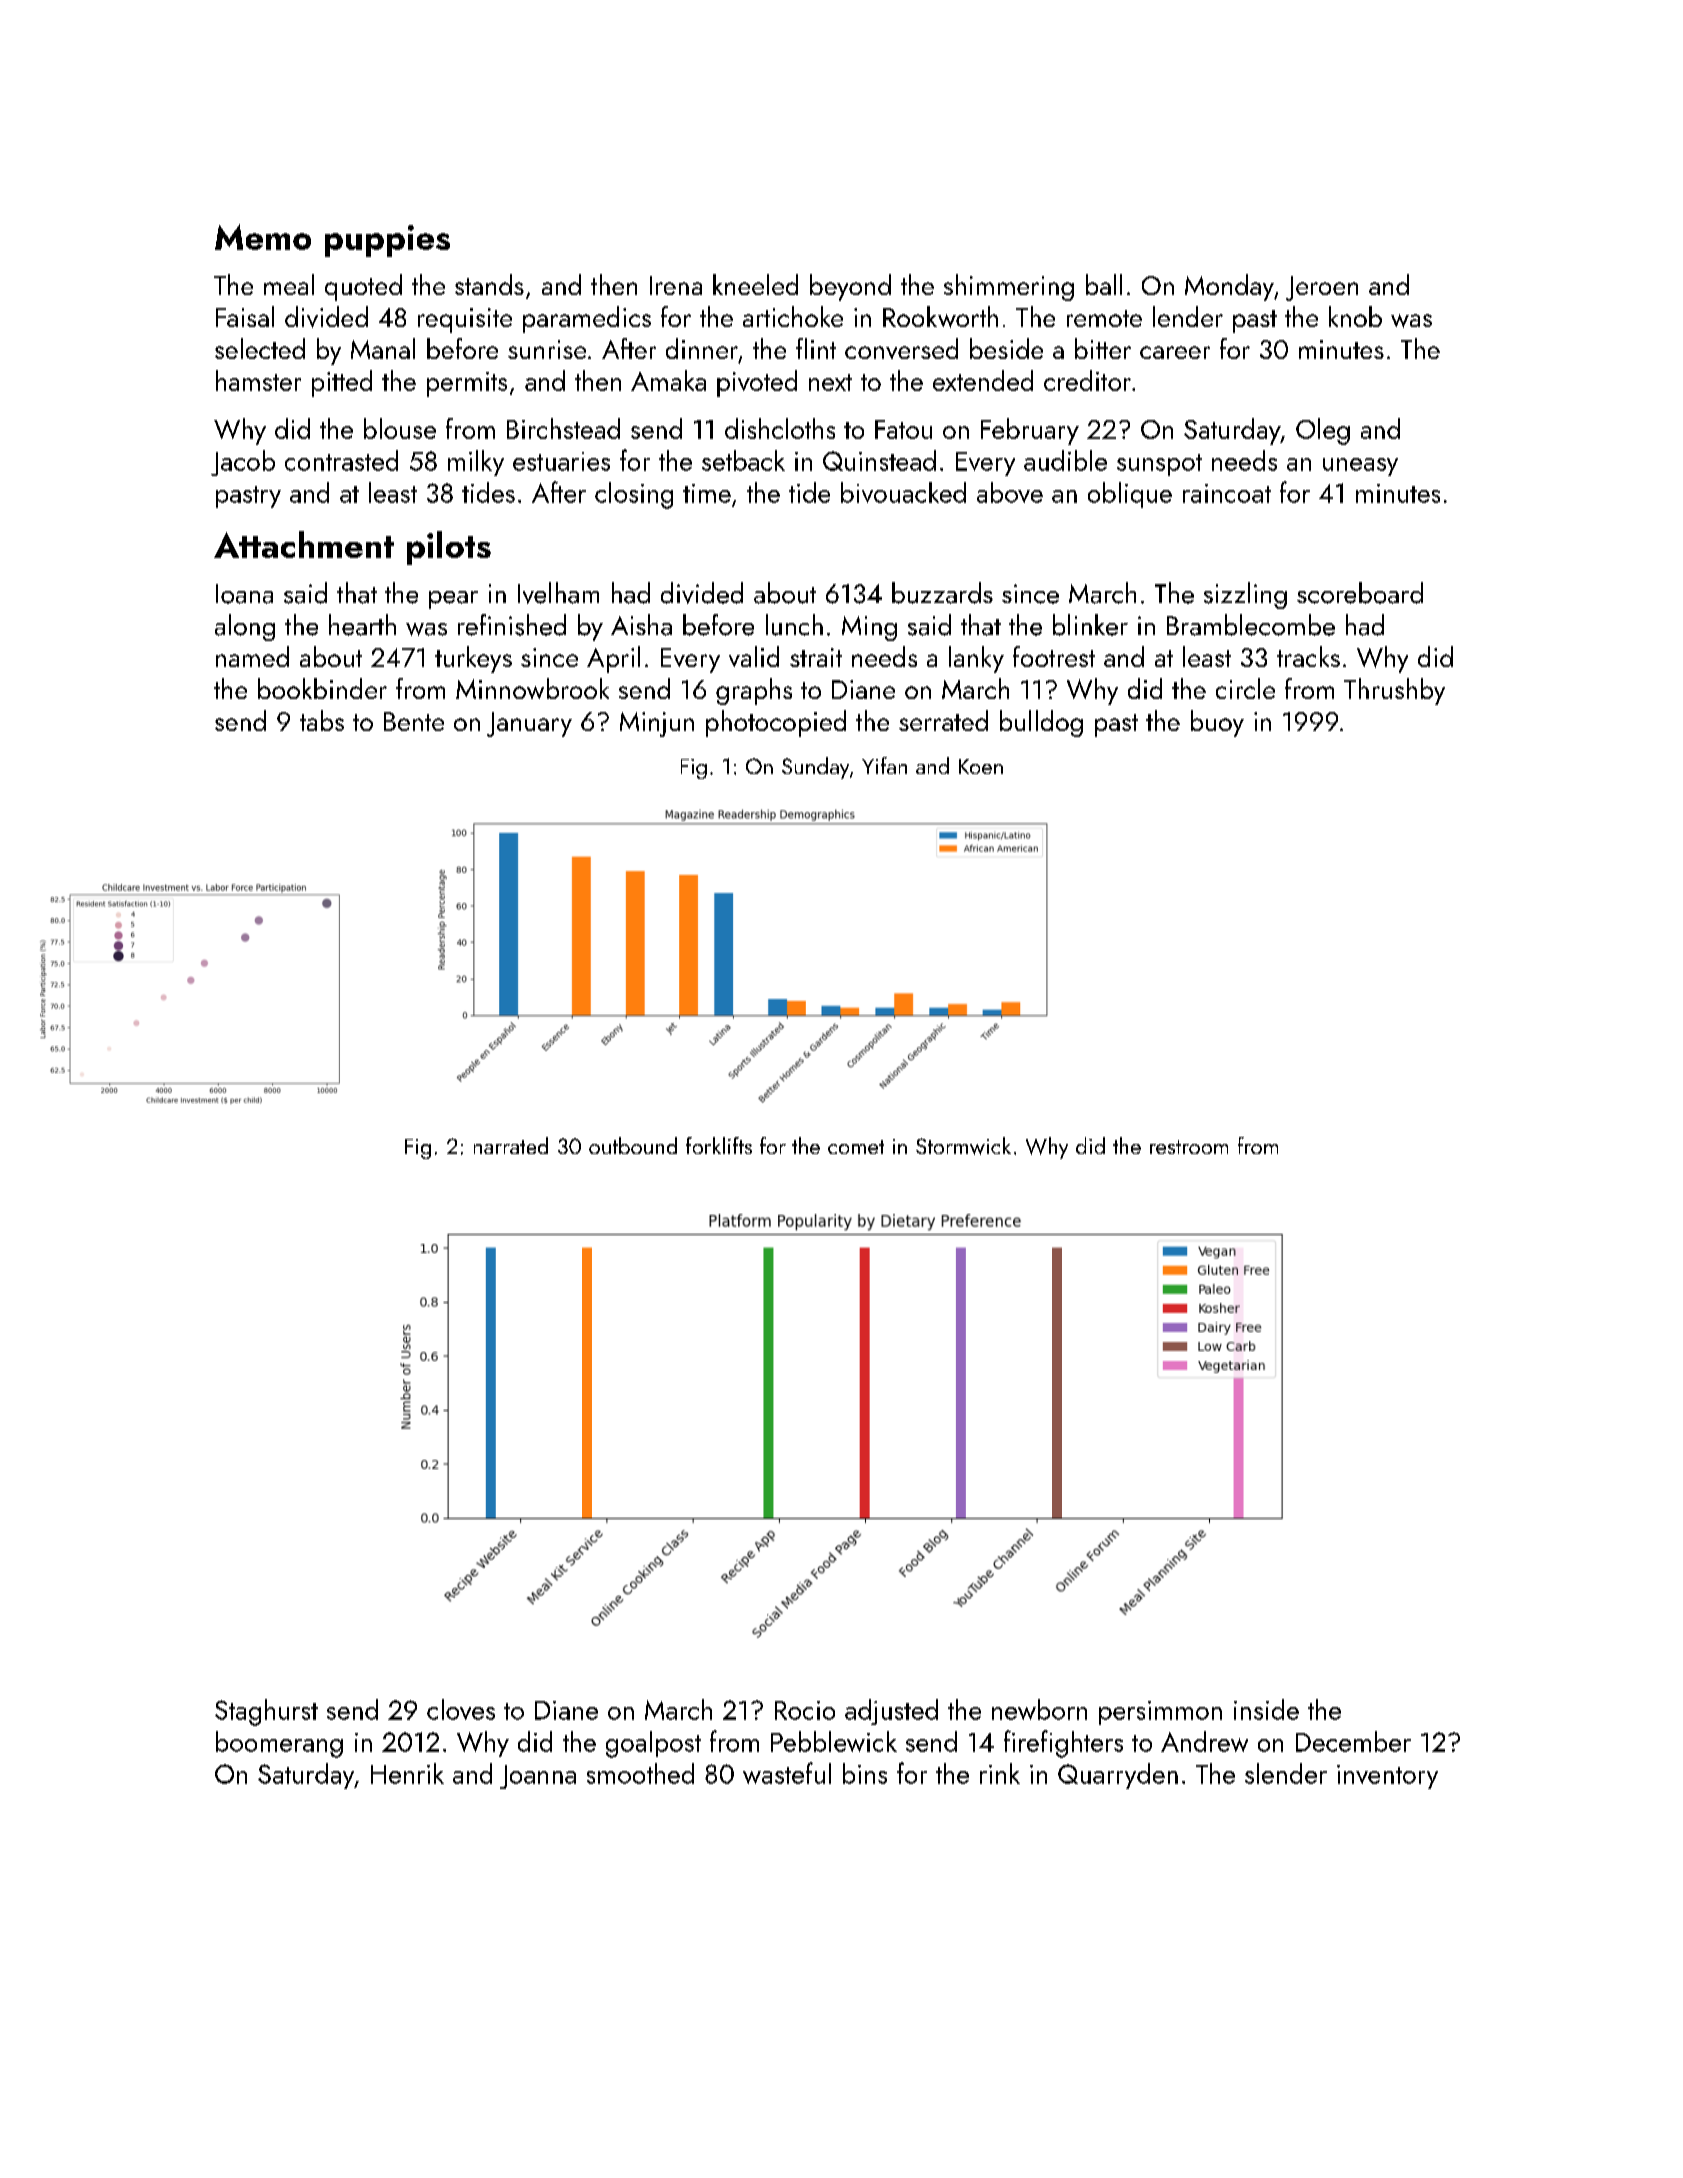 This page has height=2178, width=1683. What do you see at coordinates (1251, 625) in the page?
I see `Bramblecombe` at bounding box center [1251, 625].
